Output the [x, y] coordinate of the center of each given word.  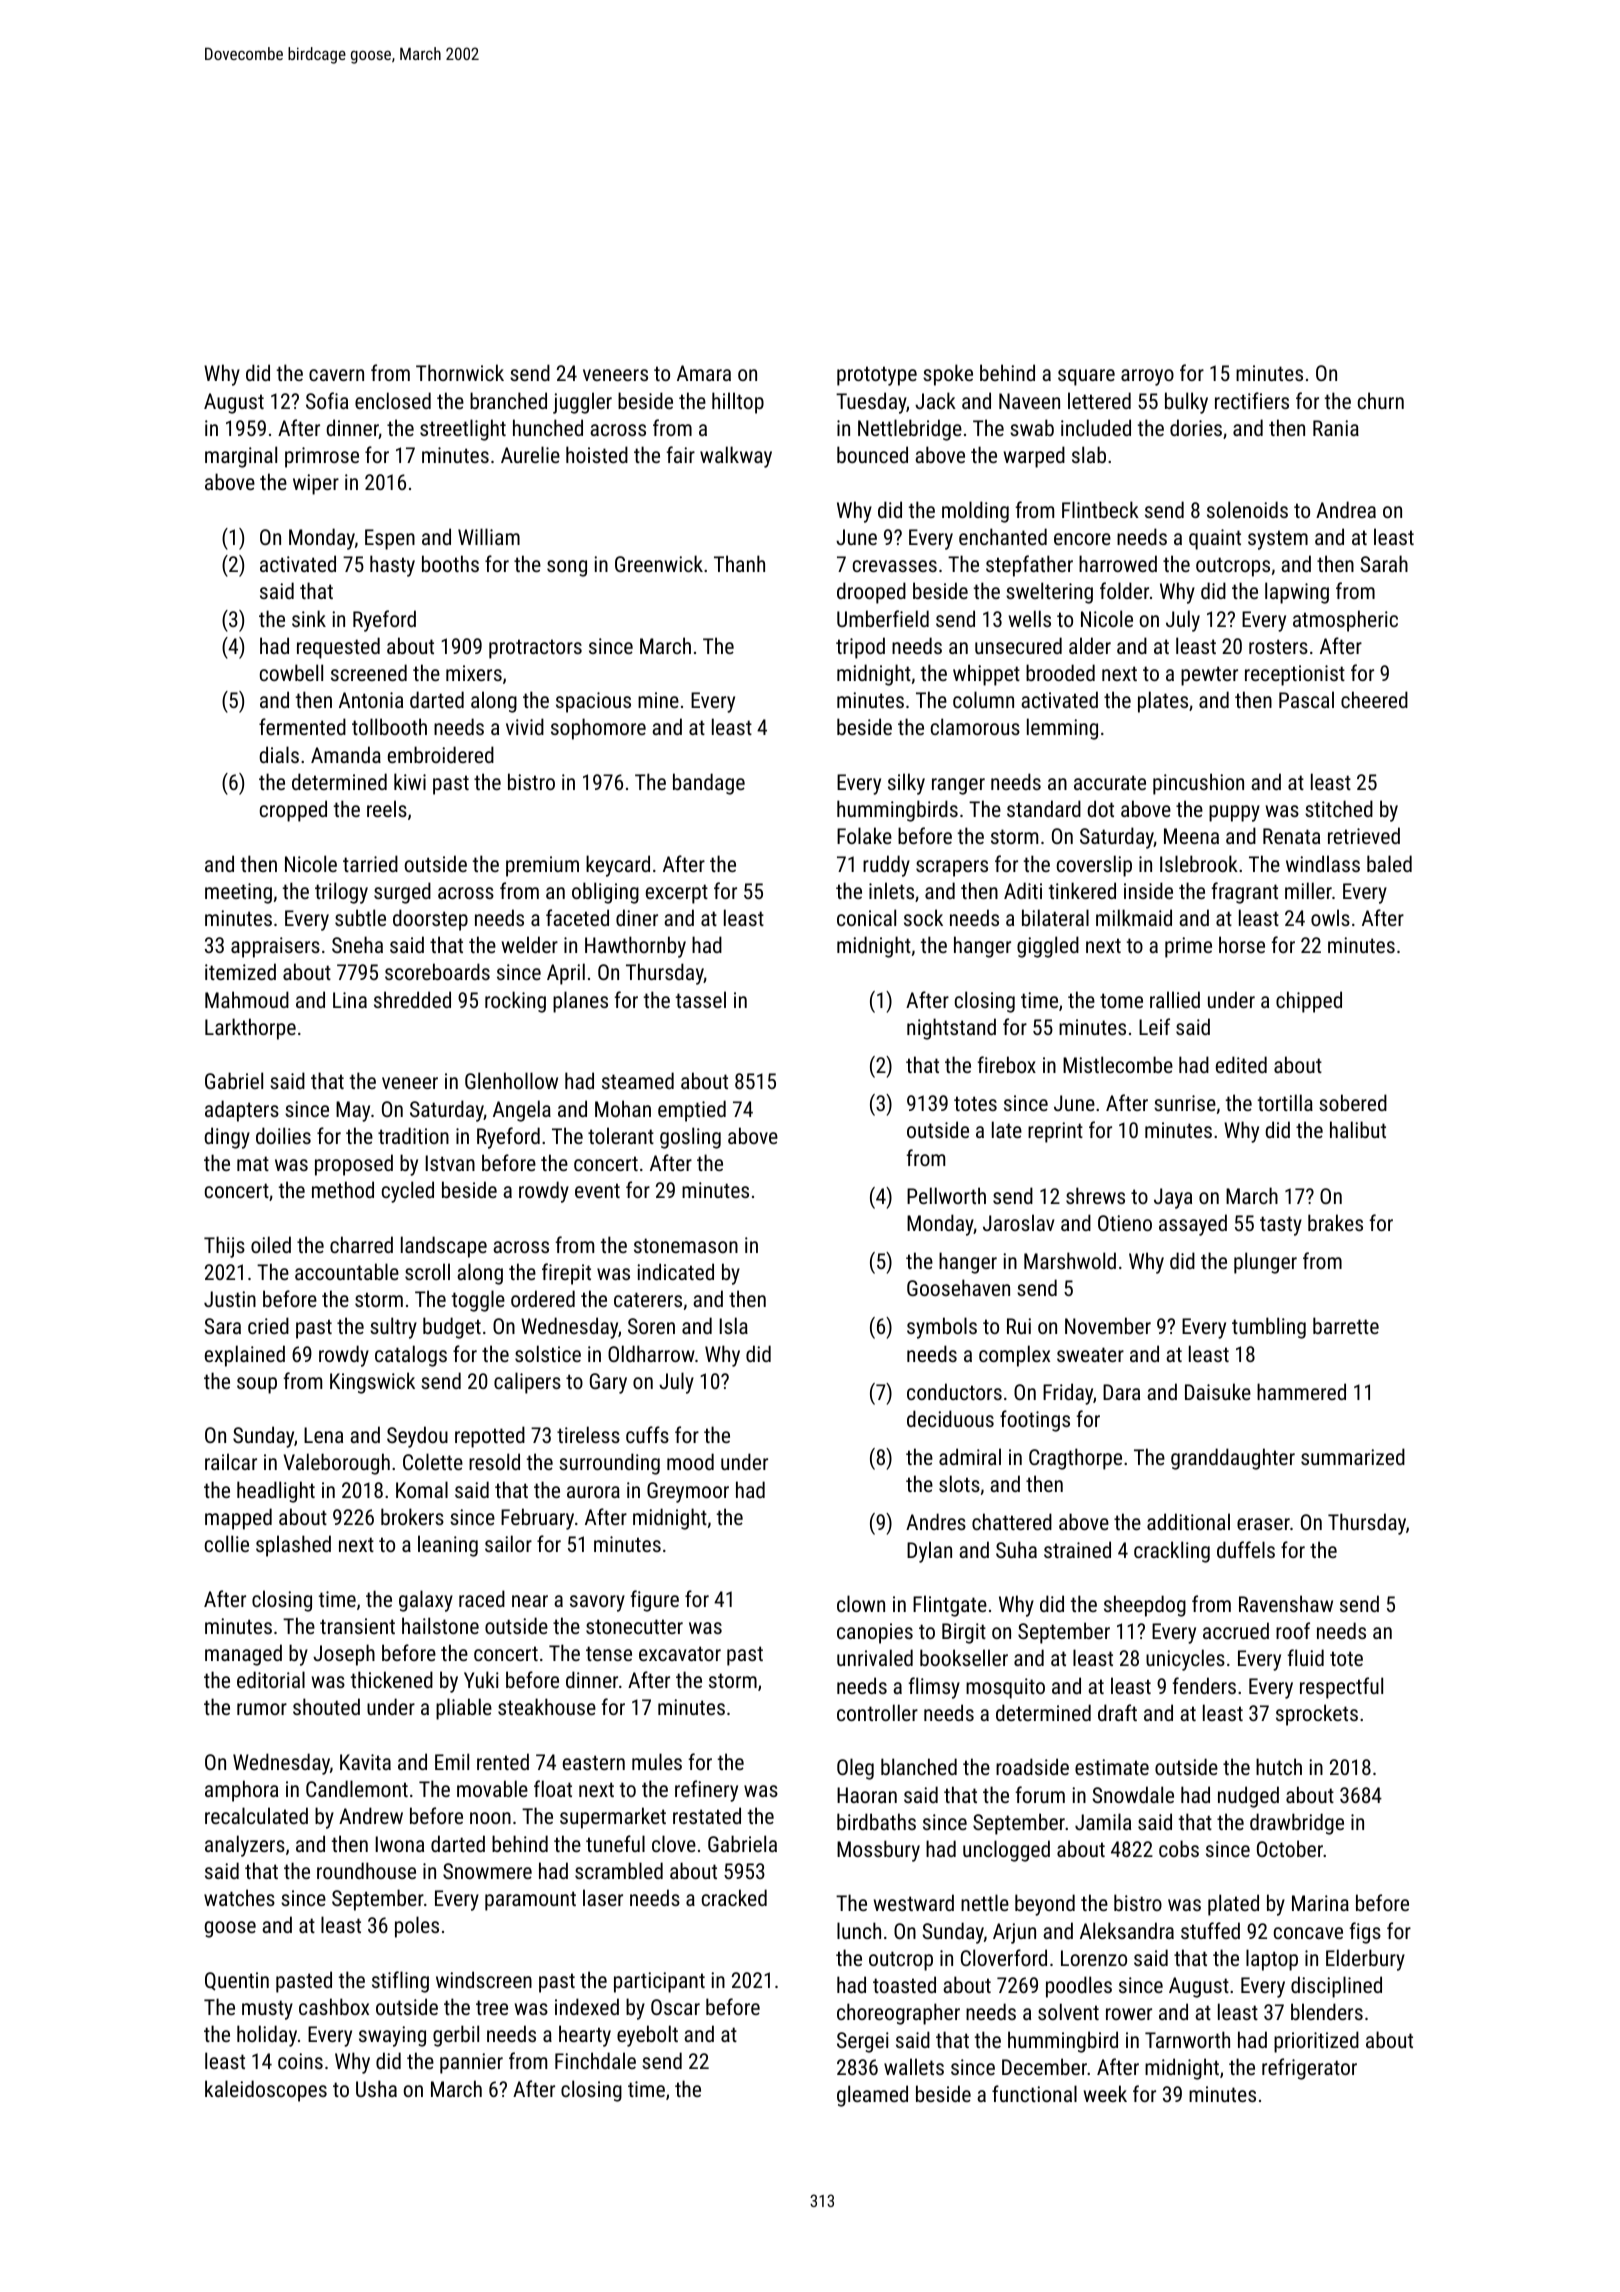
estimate [1112, 1767]
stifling [400, 1982]
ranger [958, 786]
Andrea [1346, 509]
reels [387, 808]
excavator [680, 1653]
